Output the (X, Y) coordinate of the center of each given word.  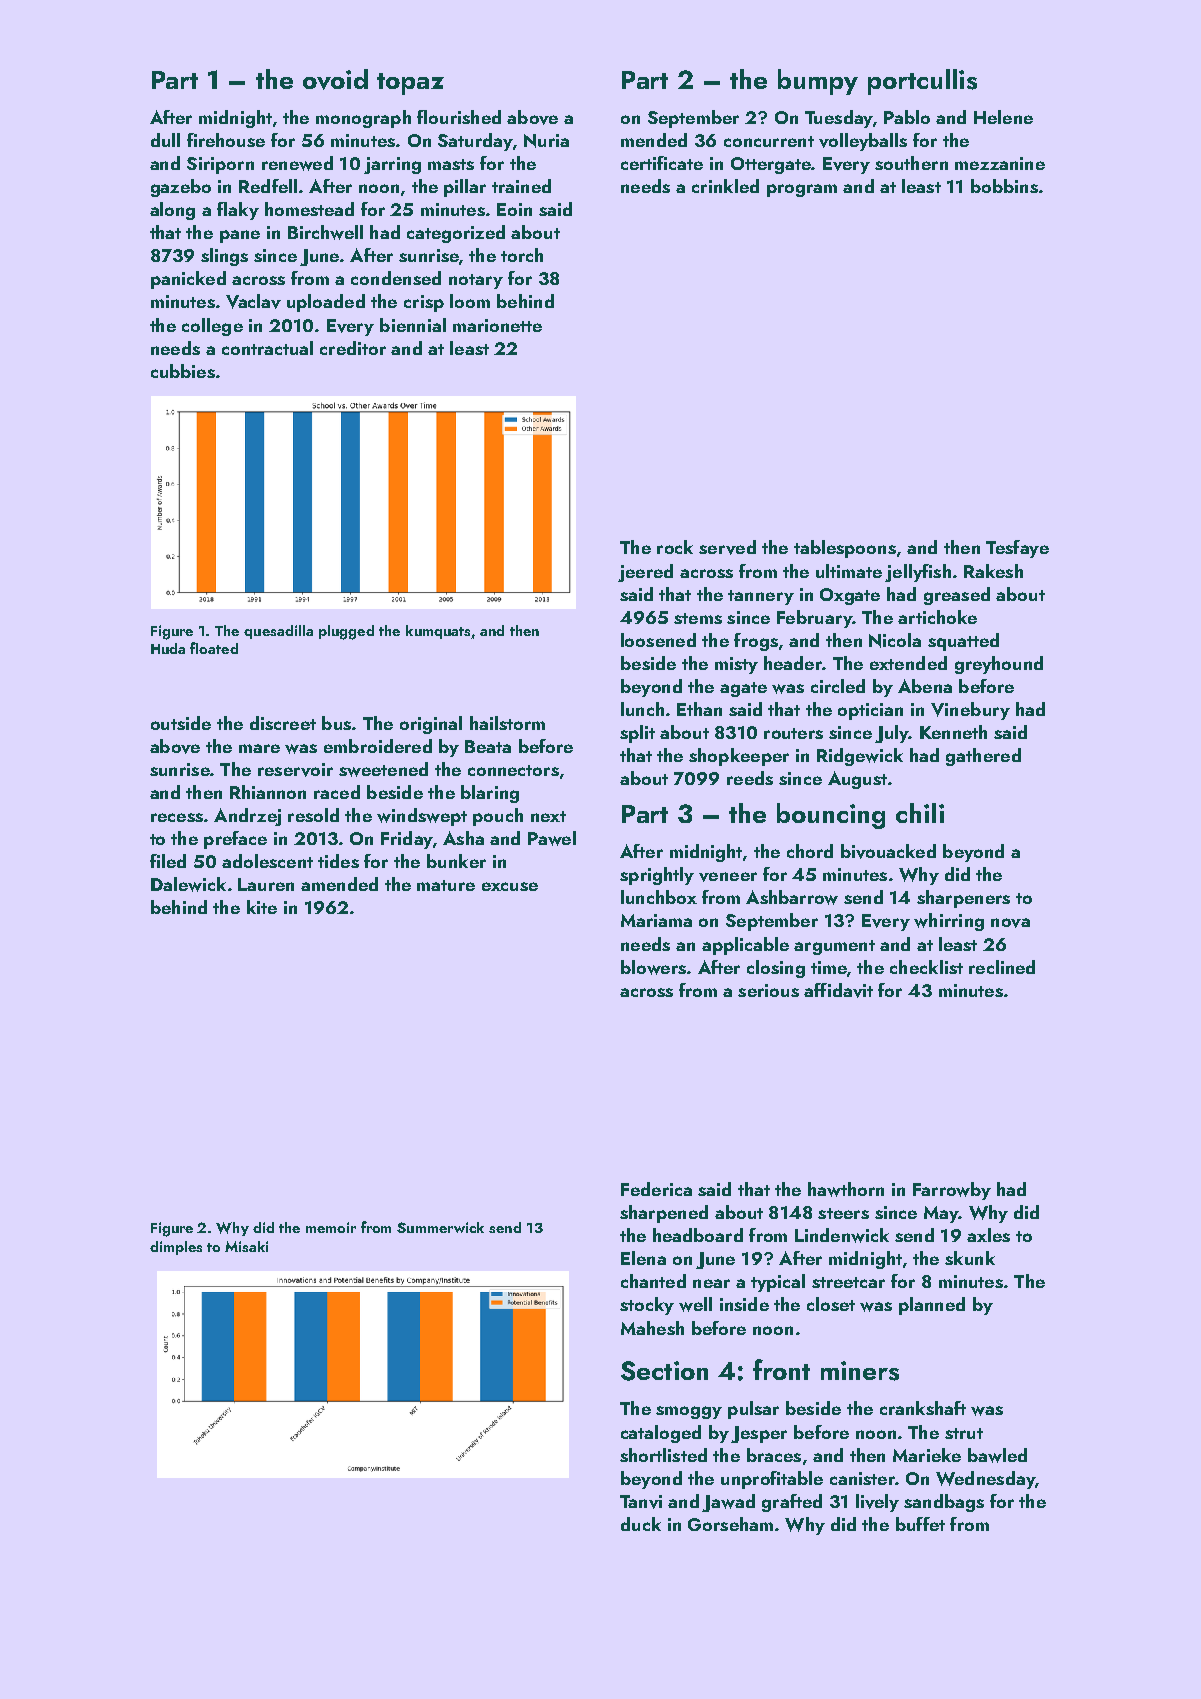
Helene (1003, 117)
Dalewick (188, 884)
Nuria (546, 141)
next (548, 816)
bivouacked (888, 851)
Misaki (246, 1246)
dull (165, 140)
